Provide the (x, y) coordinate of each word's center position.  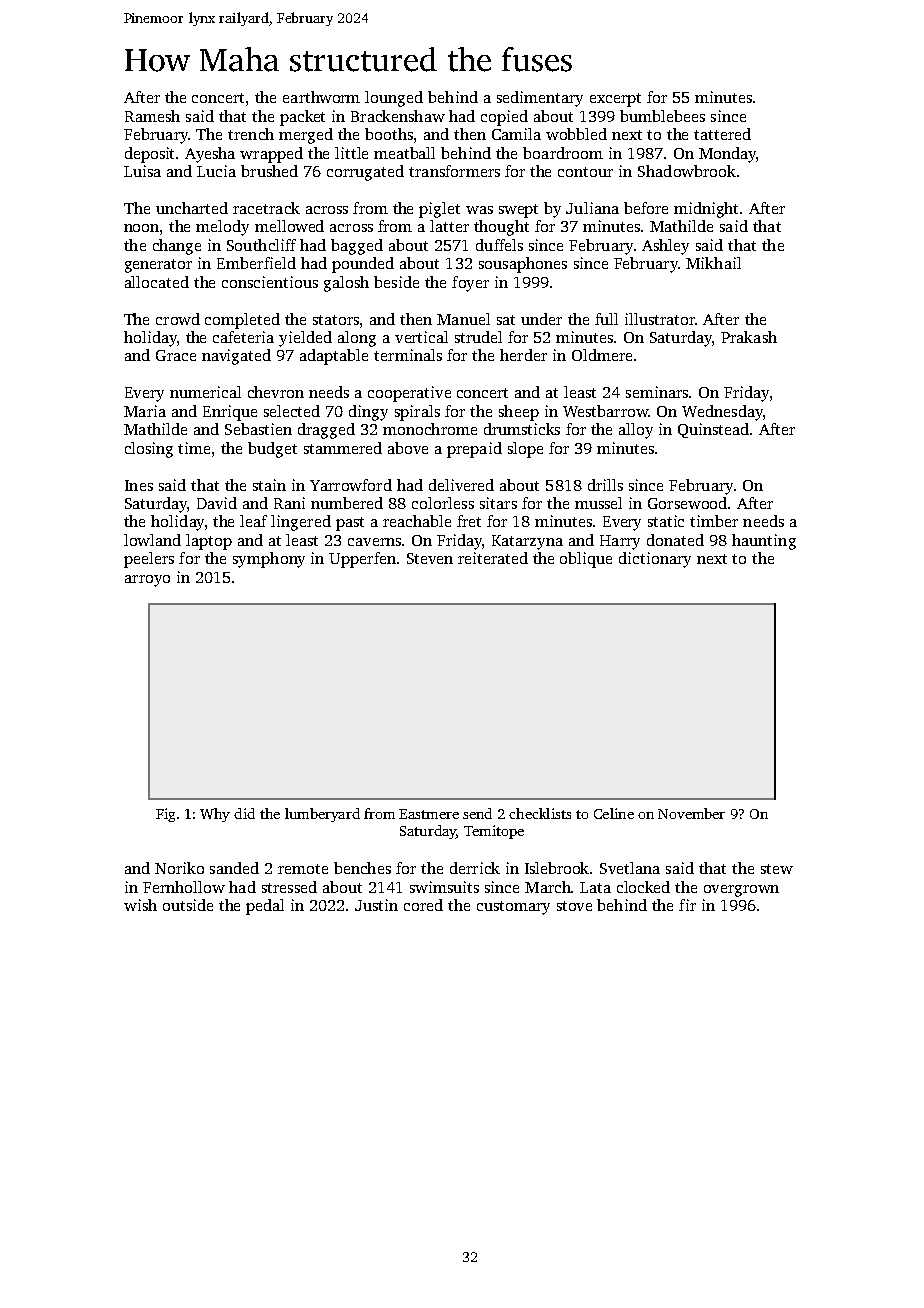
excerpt (615, 100)
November (691, 813)
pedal (265, 907)
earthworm (321, 97)
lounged (394, 99)
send (477, 813)
